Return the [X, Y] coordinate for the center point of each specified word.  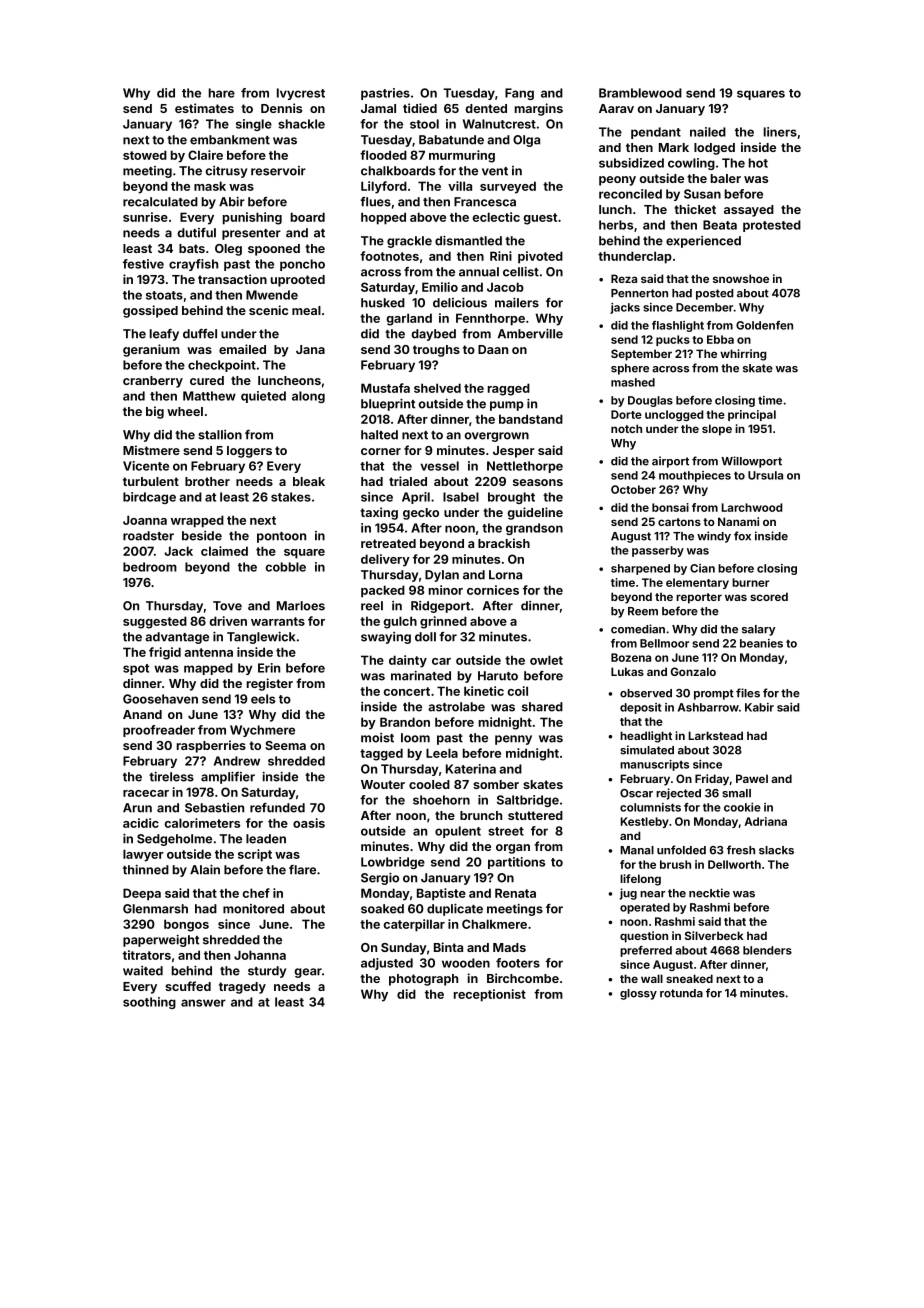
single [254, 125]
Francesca [485, 202]
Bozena [631, 657]
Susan [702, 194]
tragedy [242, 988]
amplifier [228, 778]
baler [726, 178]
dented [486, 108]
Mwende [272, 295]
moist [377, 738]
